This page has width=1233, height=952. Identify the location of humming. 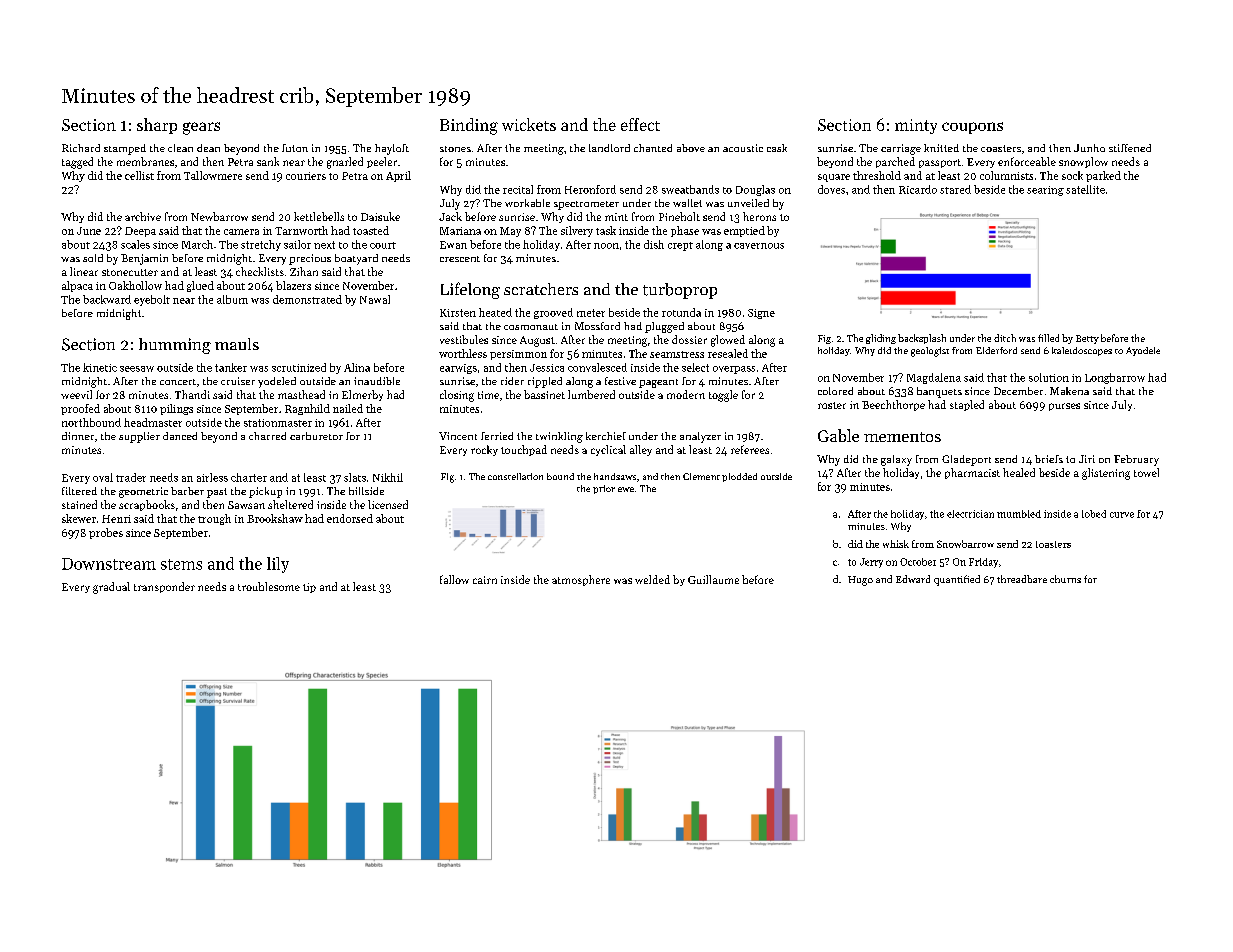
(175, 346).
